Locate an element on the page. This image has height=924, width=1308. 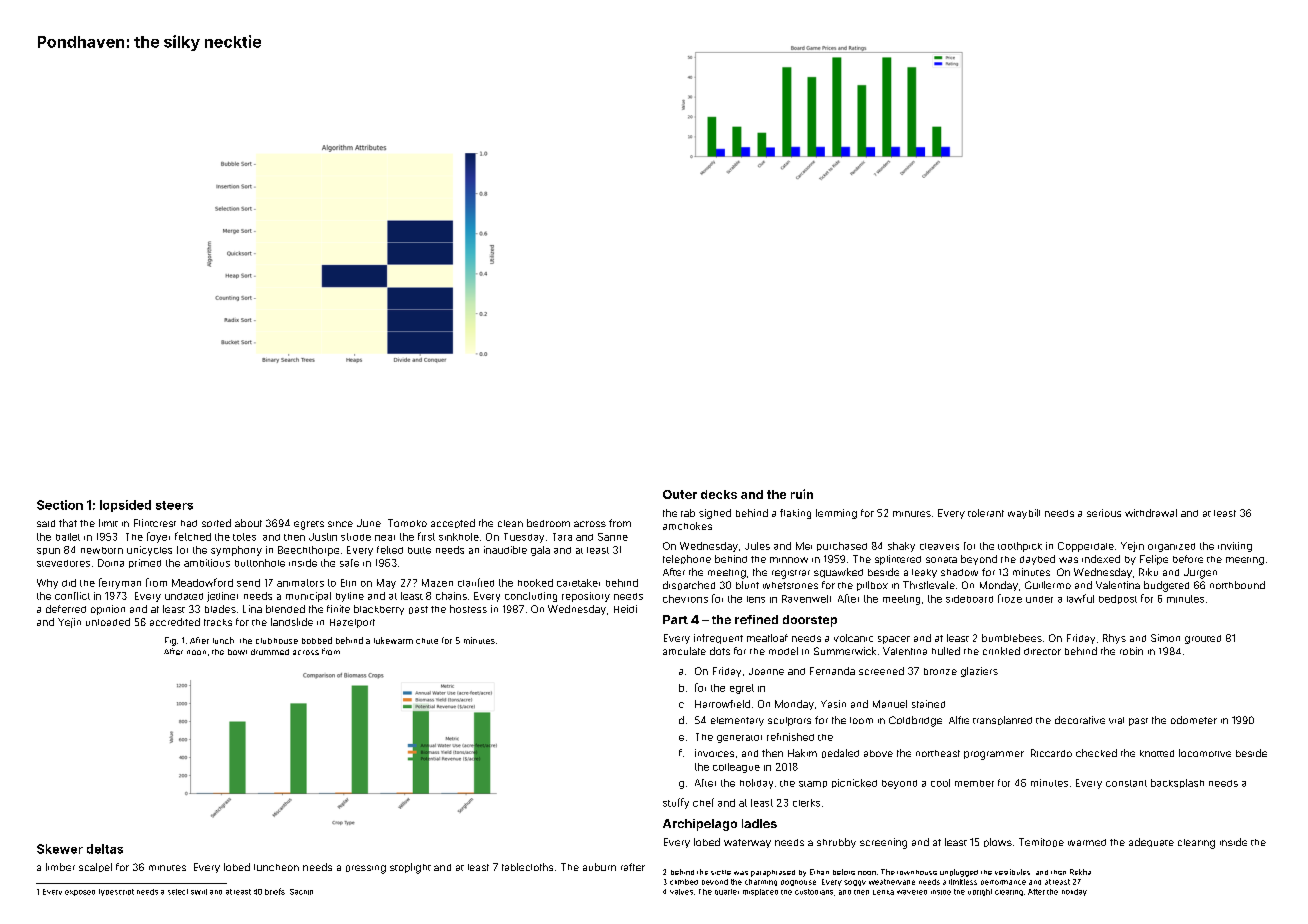
bowl is located at coordinates (237, 652).
